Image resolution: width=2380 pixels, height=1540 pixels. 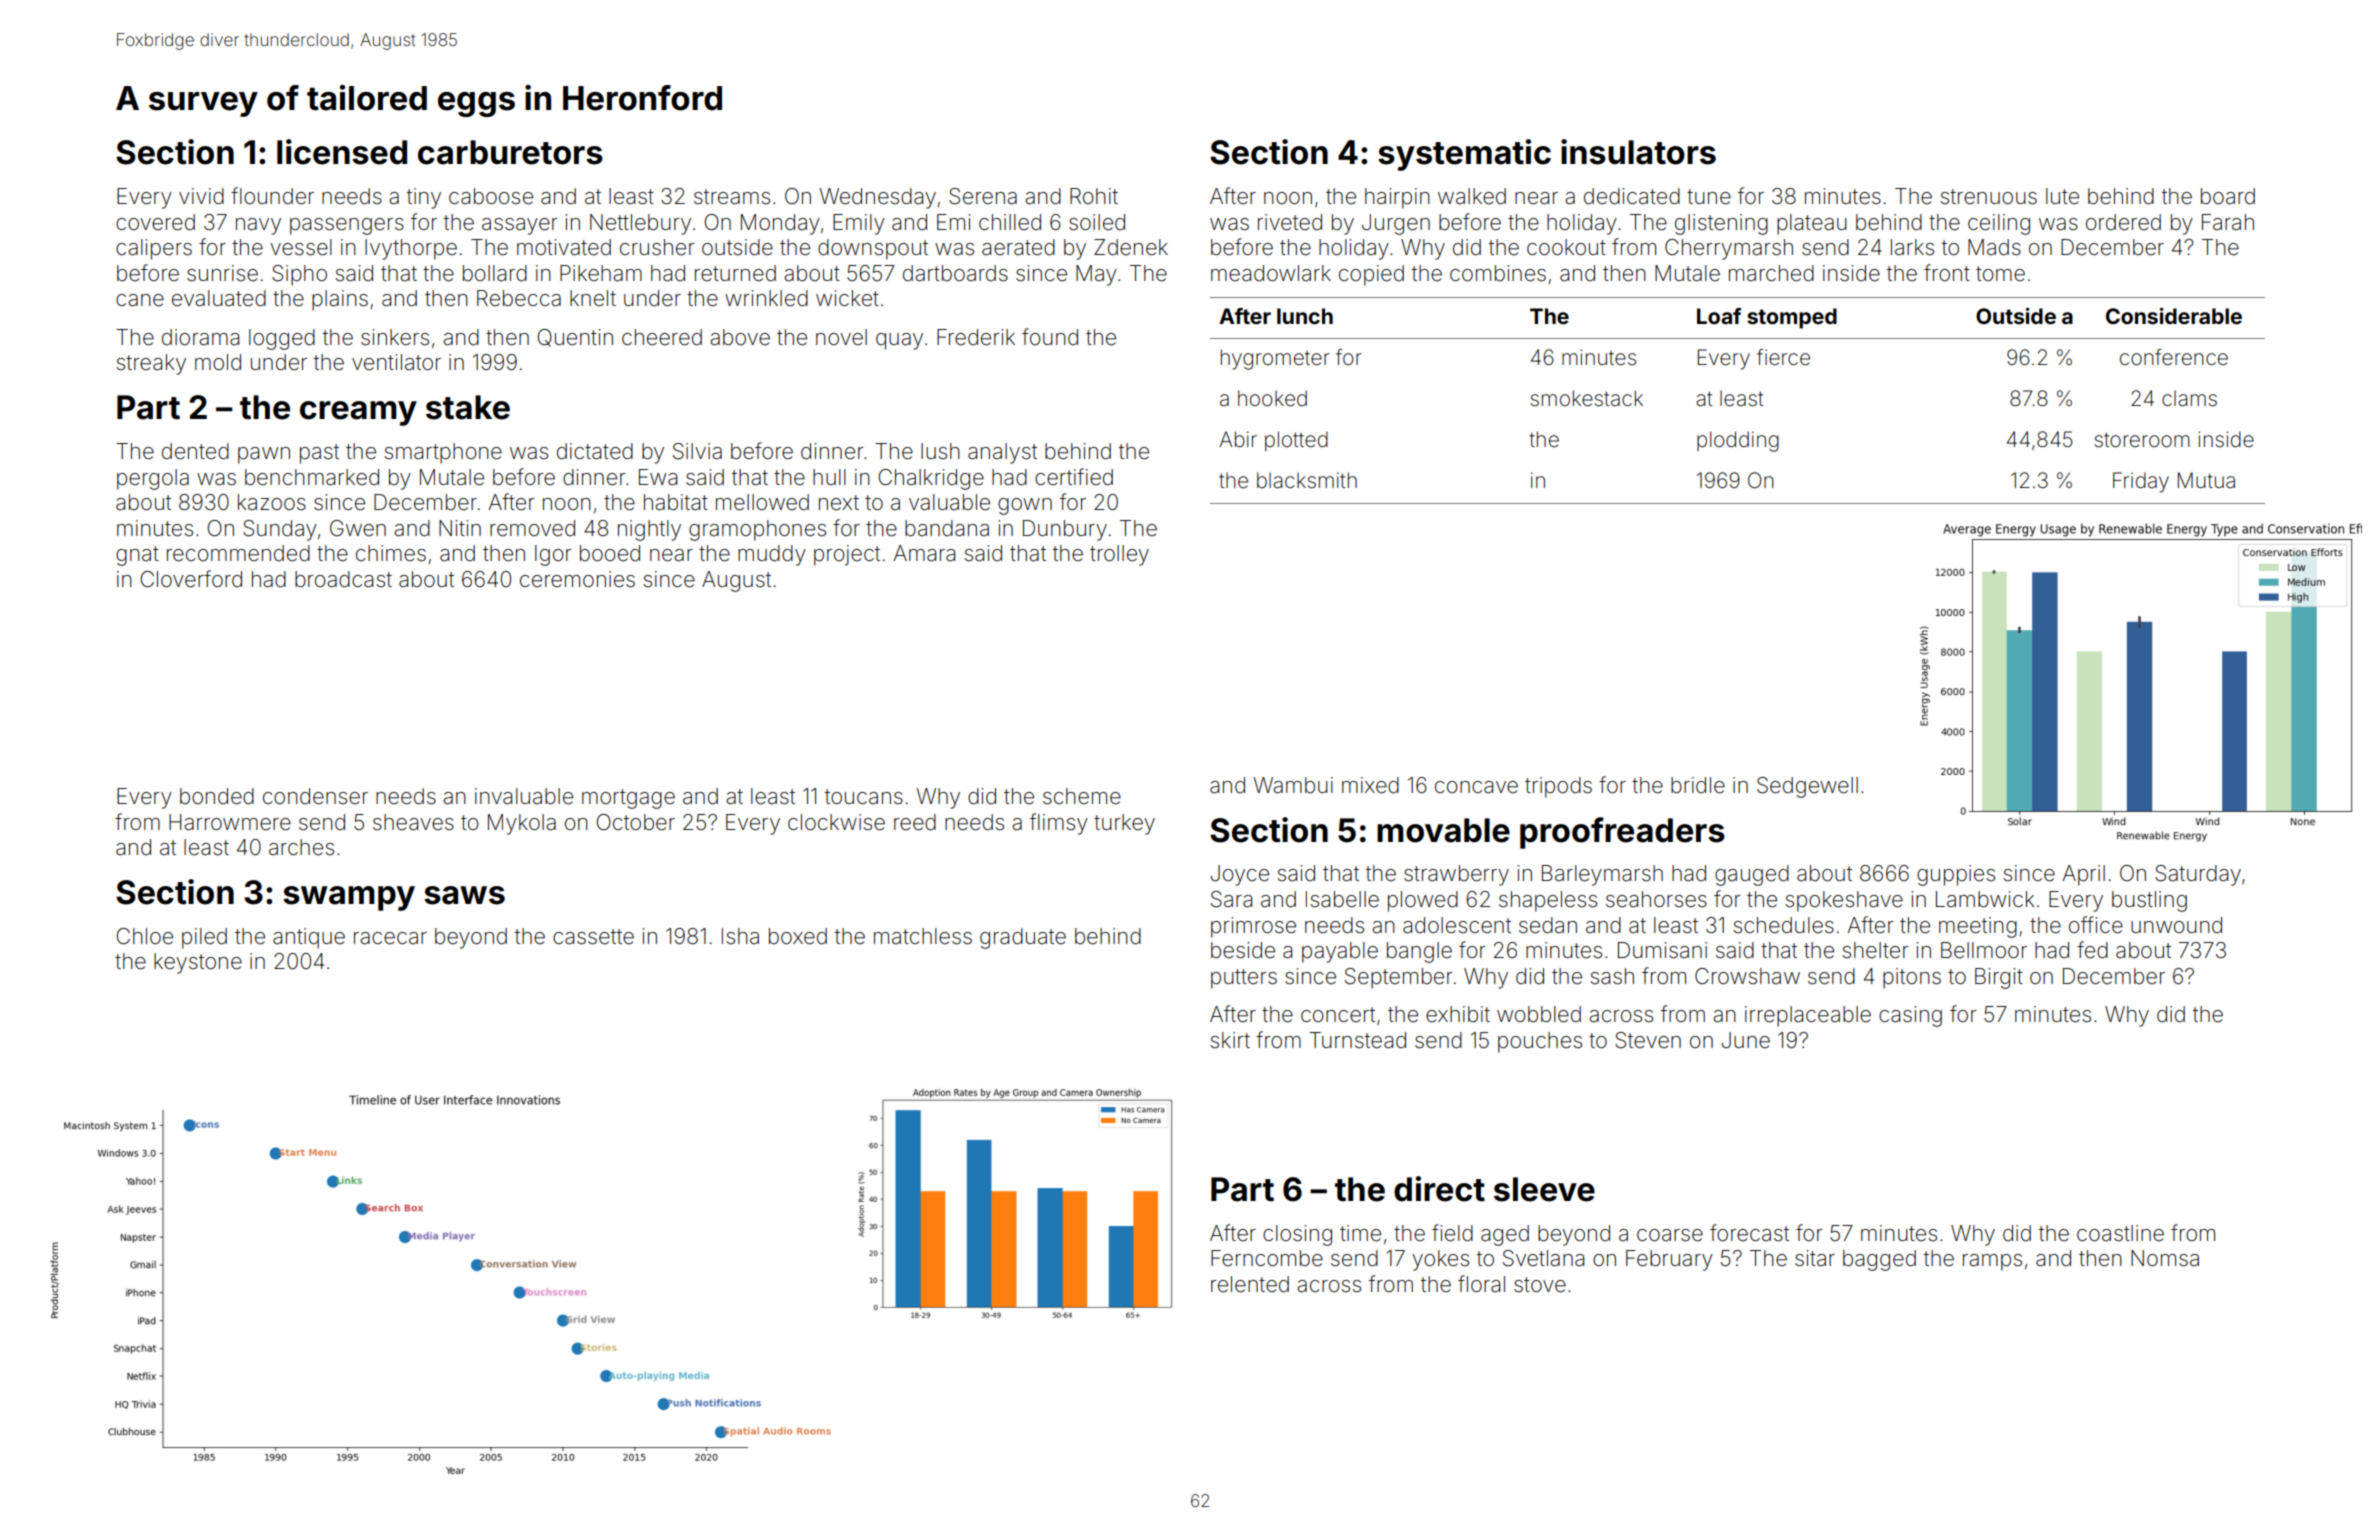 I want to click on mixed, so click(x=1370, y=785).
